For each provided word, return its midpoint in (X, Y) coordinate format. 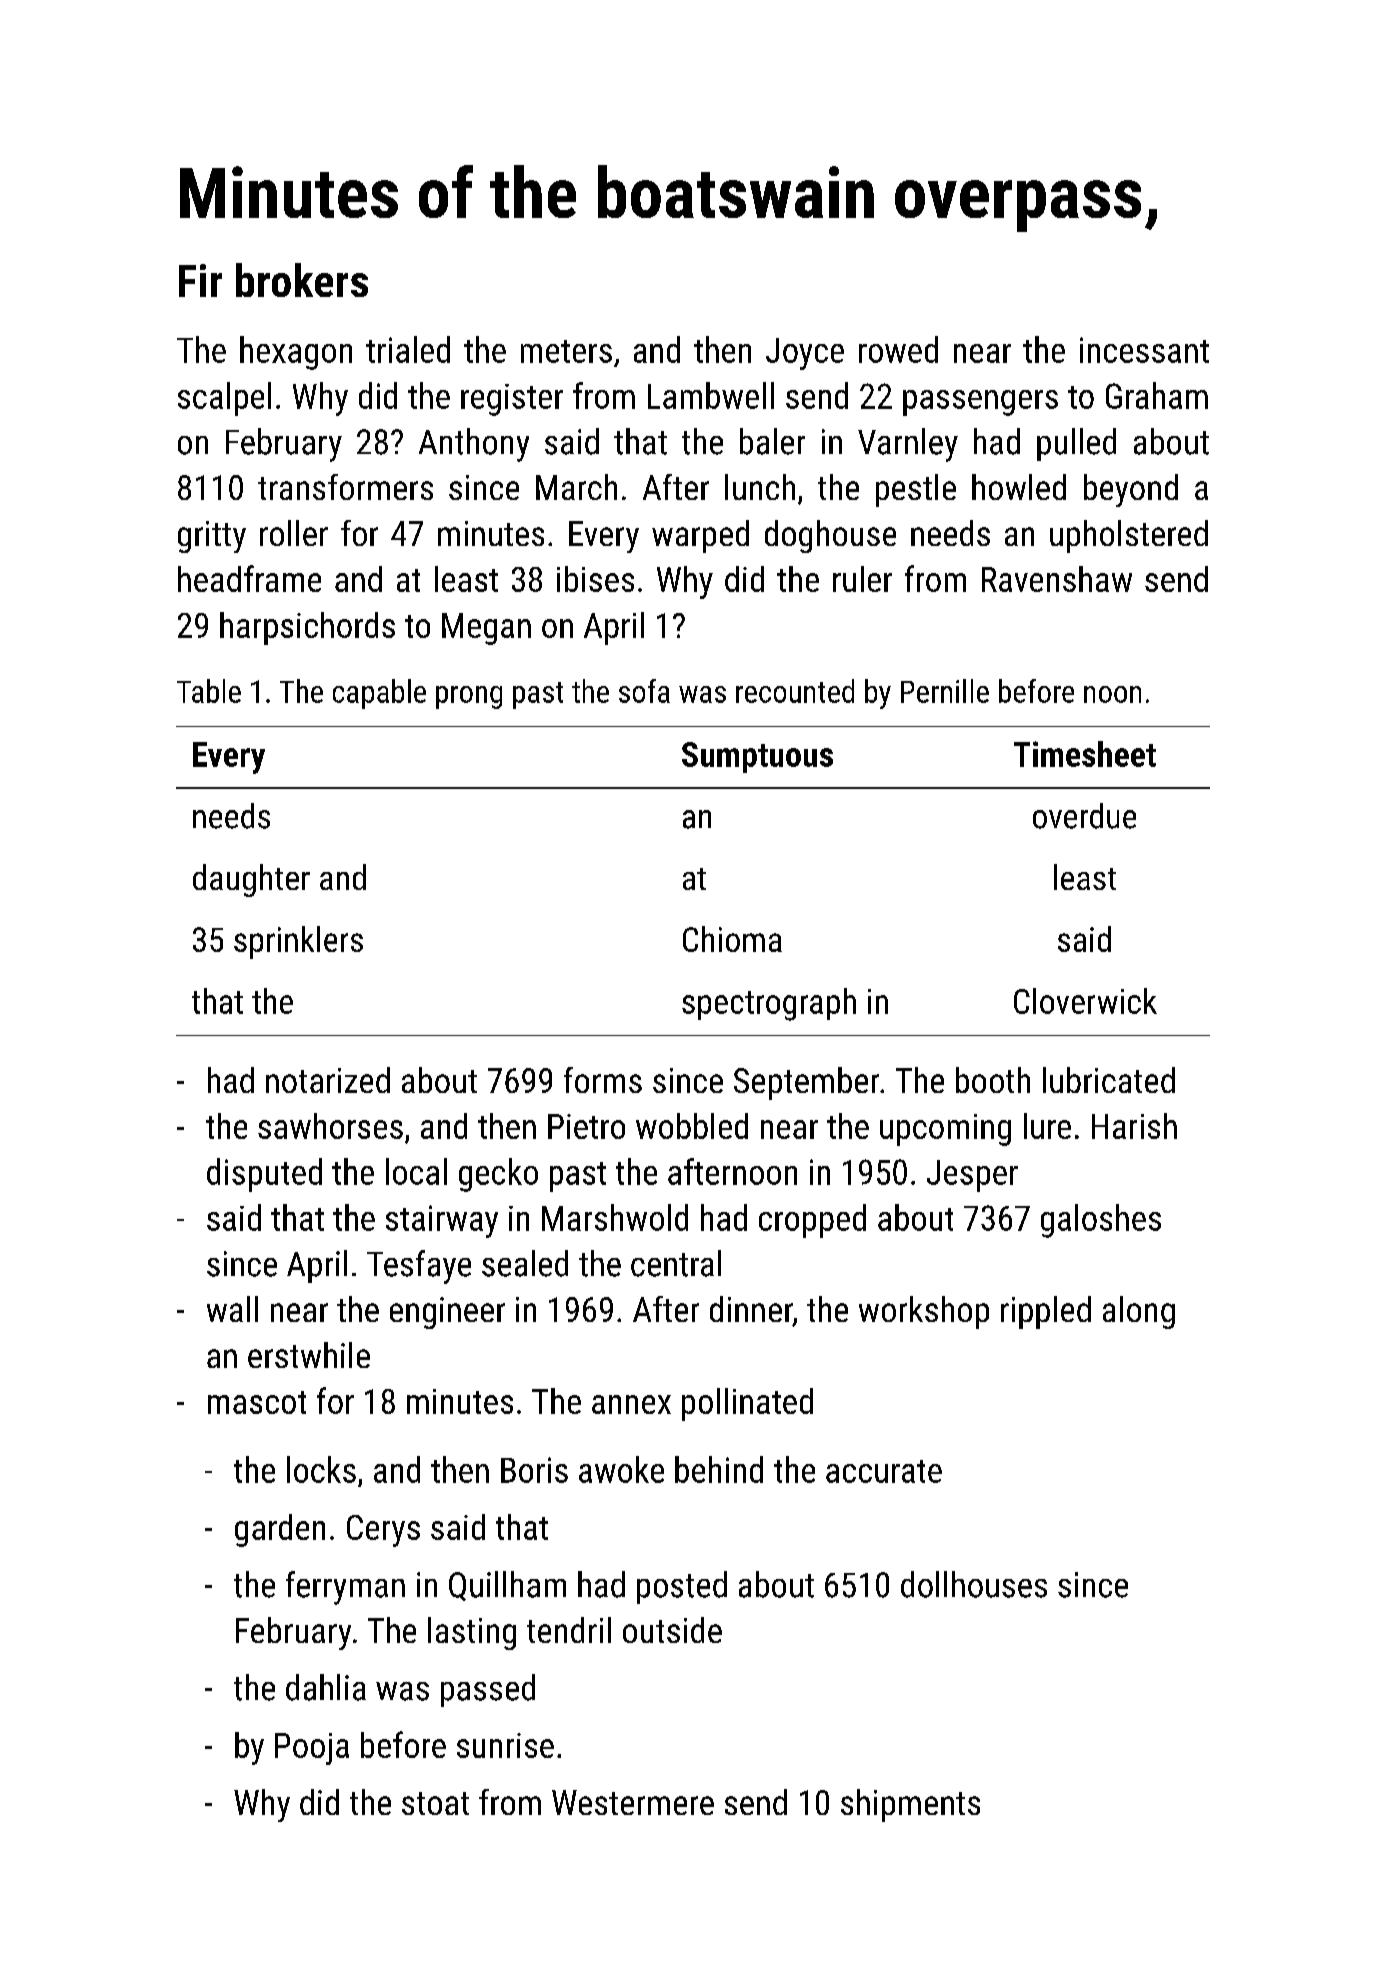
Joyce (805, 354)
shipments (910, 1805)
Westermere (633, 1802)
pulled (1076, 444)
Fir (200, 280)
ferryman (345, 1588)
